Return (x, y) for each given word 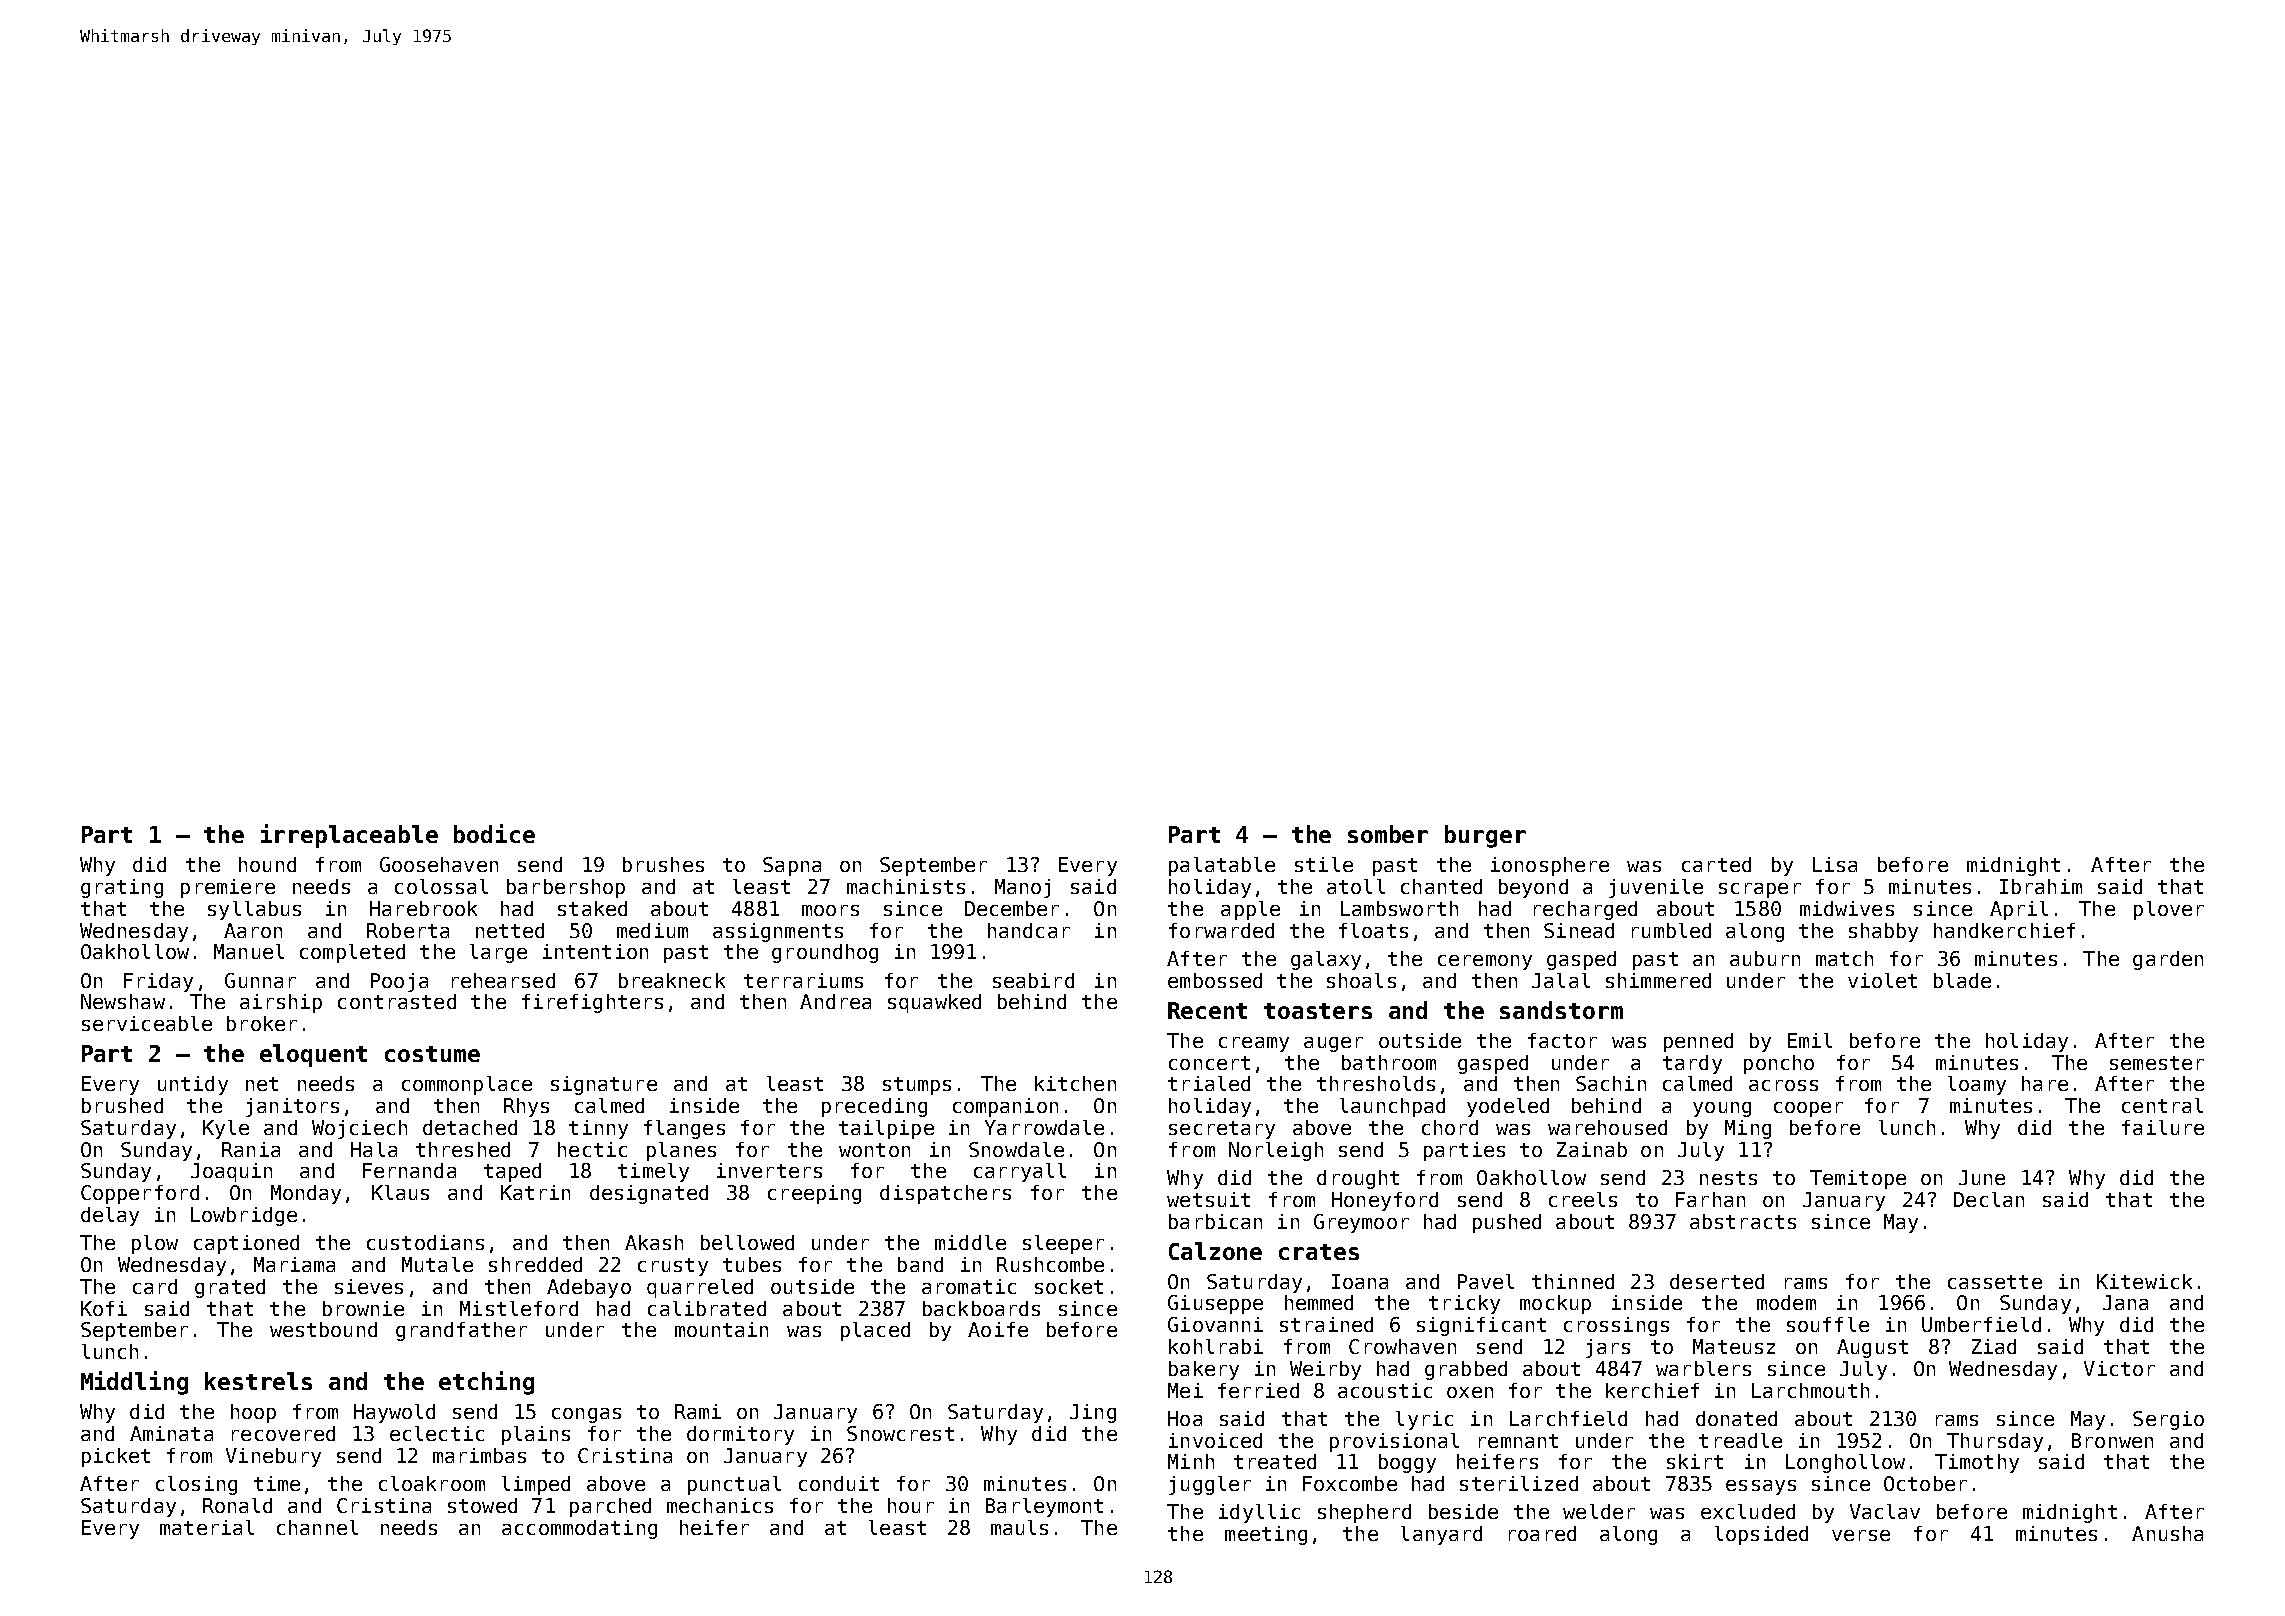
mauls (1019, 1527)
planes (681, 1151)
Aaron (253, 930)
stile (1324, 864)
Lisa (1835, 864)
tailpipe (886, 1129)
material (207, 1527)
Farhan (1710, 1199)
